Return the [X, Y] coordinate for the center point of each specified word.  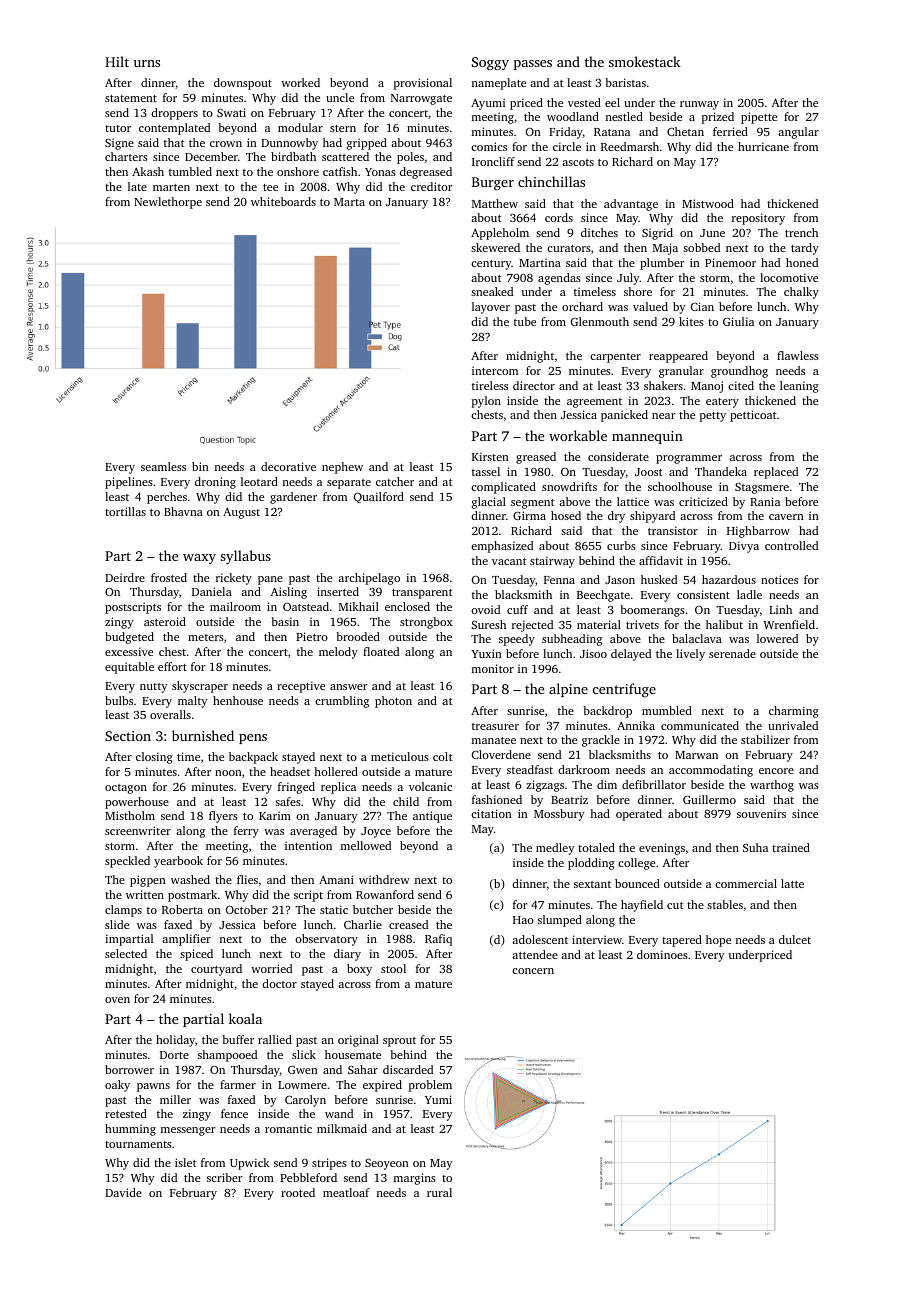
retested [126, 1113]
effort [172, 666]
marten [171, 187]
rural [439, 1192]
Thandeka [721, 471]
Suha [755, 847]
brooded [358, 636]
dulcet [795, 939]
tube [525, 321]
